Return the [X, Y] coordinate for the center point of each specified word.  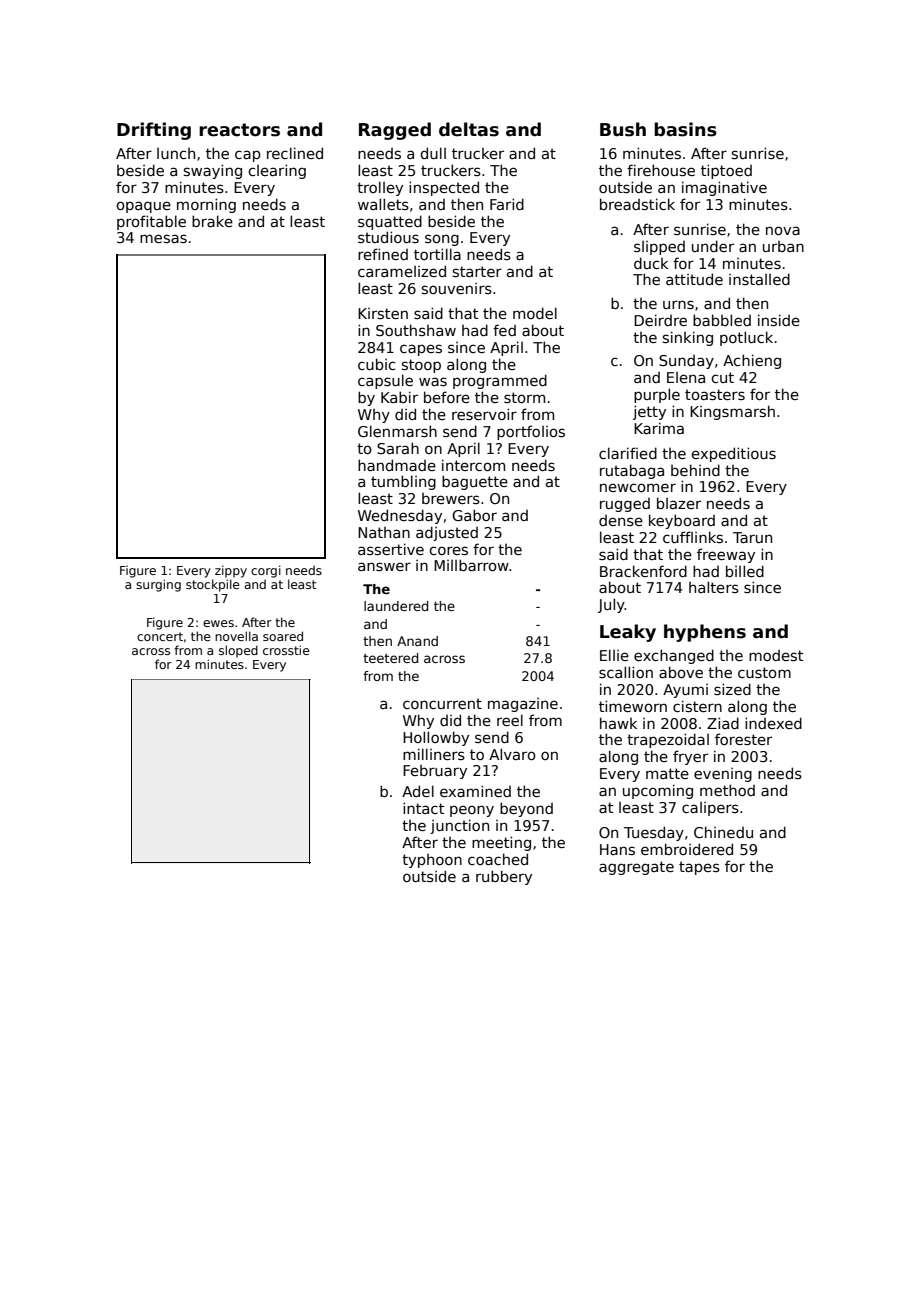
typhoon [432, 861]
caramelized [402, 271]
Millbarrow [471, 565]
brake [212, 221]
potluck [746, 338]
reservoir [484, 414]
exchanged [674, 656]
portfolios [531, 432]
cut [722, 377]
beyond [526, 809]
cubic [376, 364]
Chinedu [723, 832]
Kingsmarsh [732, 412]
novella [236, 636]
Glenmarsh [397, 431]
